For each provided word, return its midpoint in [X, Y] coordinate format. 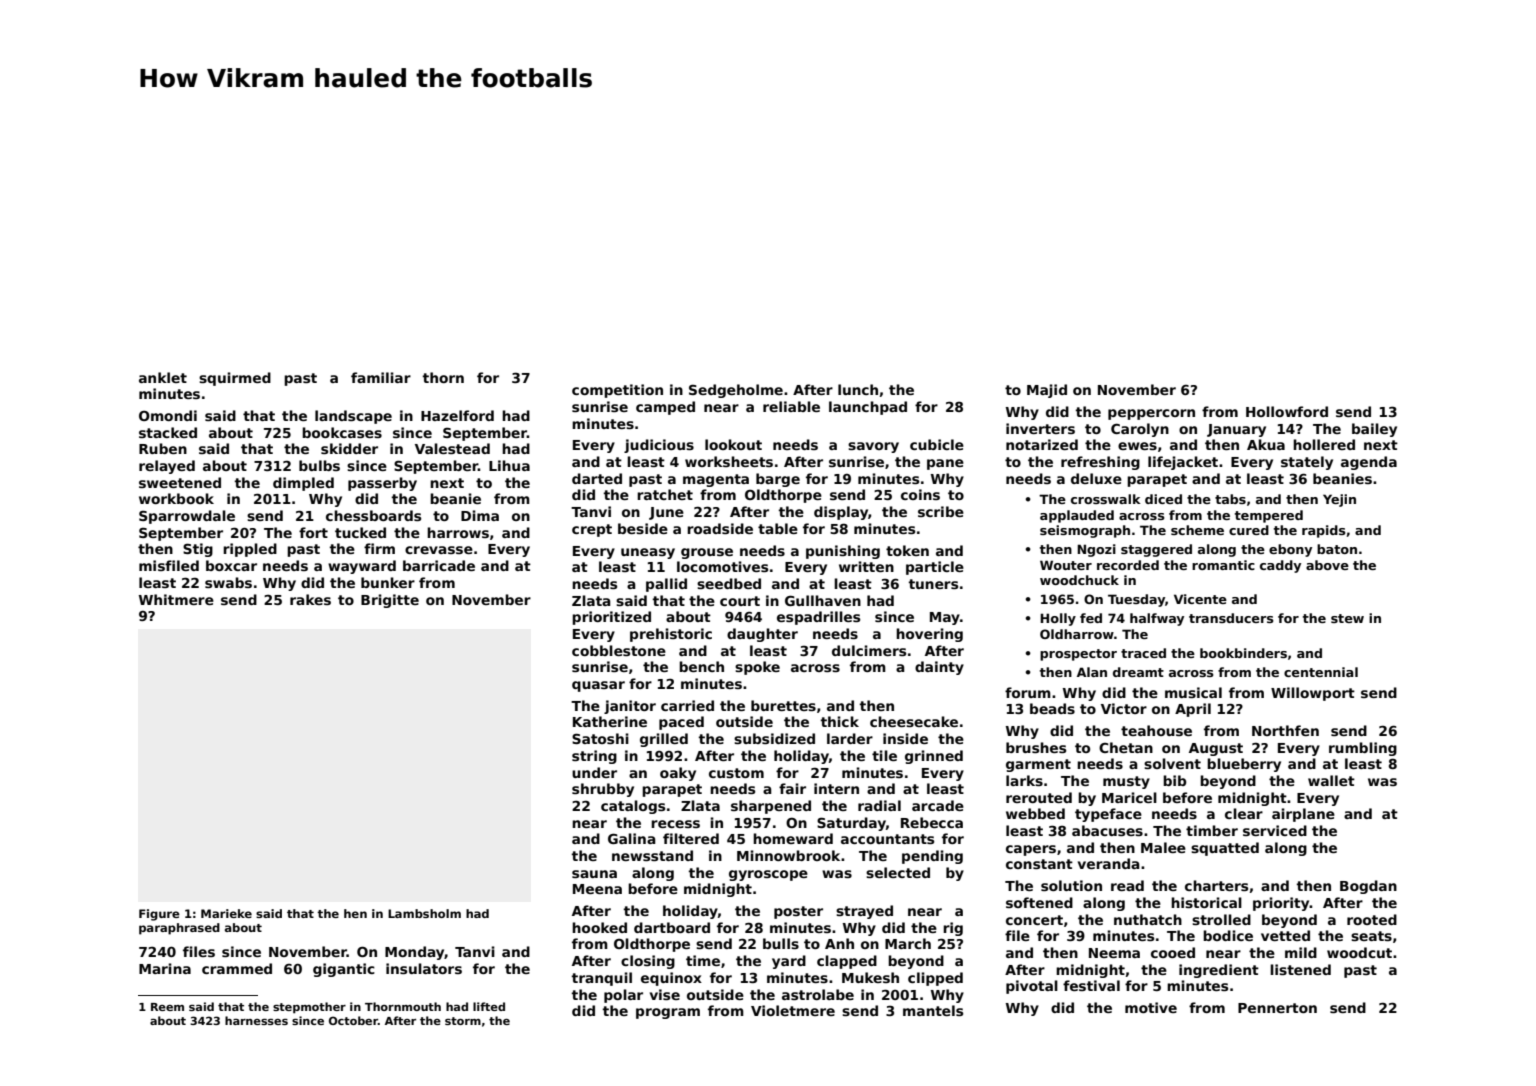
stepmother [309, 1008]
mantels [933, 1010]
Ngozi [1096, 550]
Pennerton [1277, 1008]
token [907, 550]
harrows [458, 532]
